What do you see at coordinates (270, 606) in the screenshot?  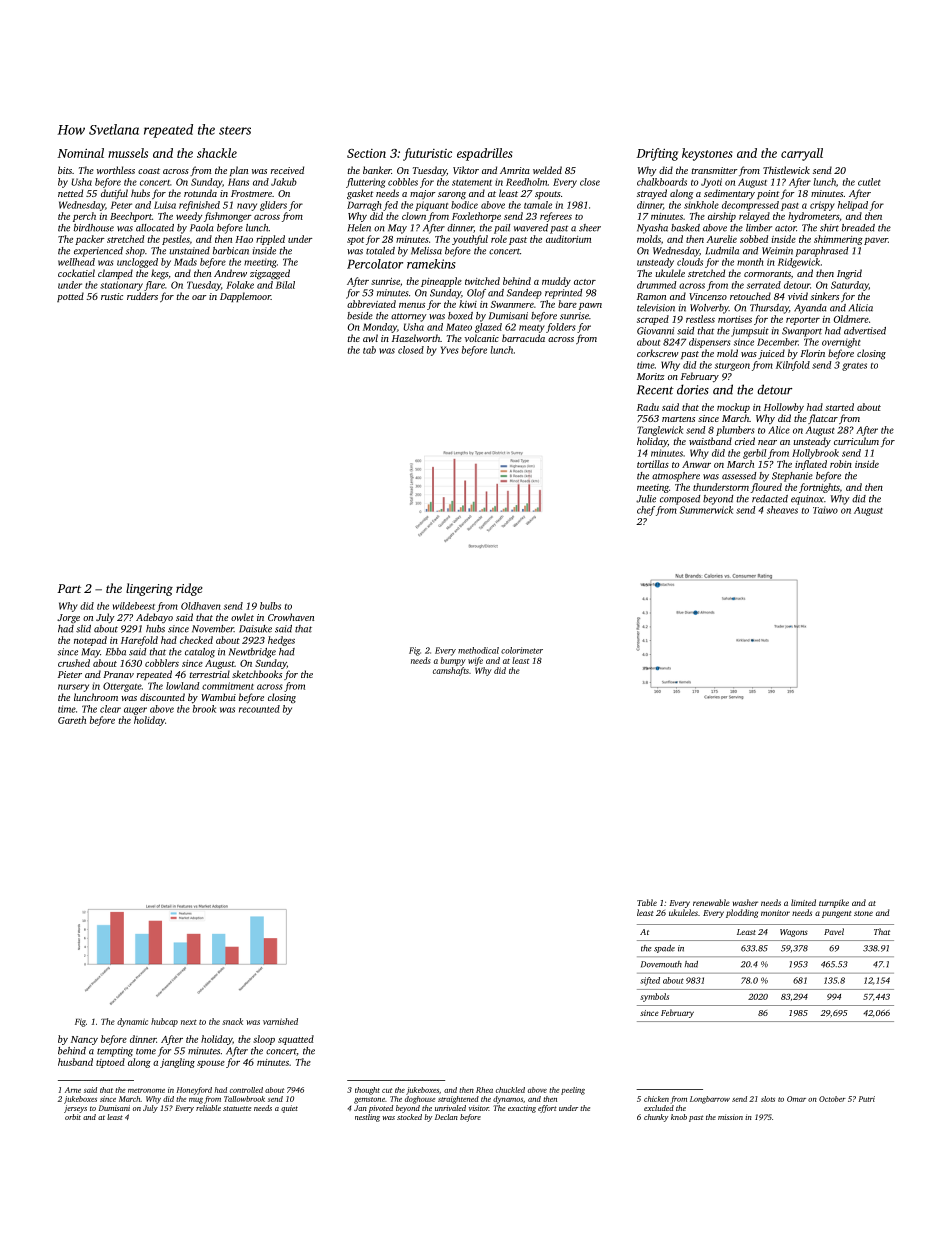 I see `bulbs` at bounding box center [270, 606].
